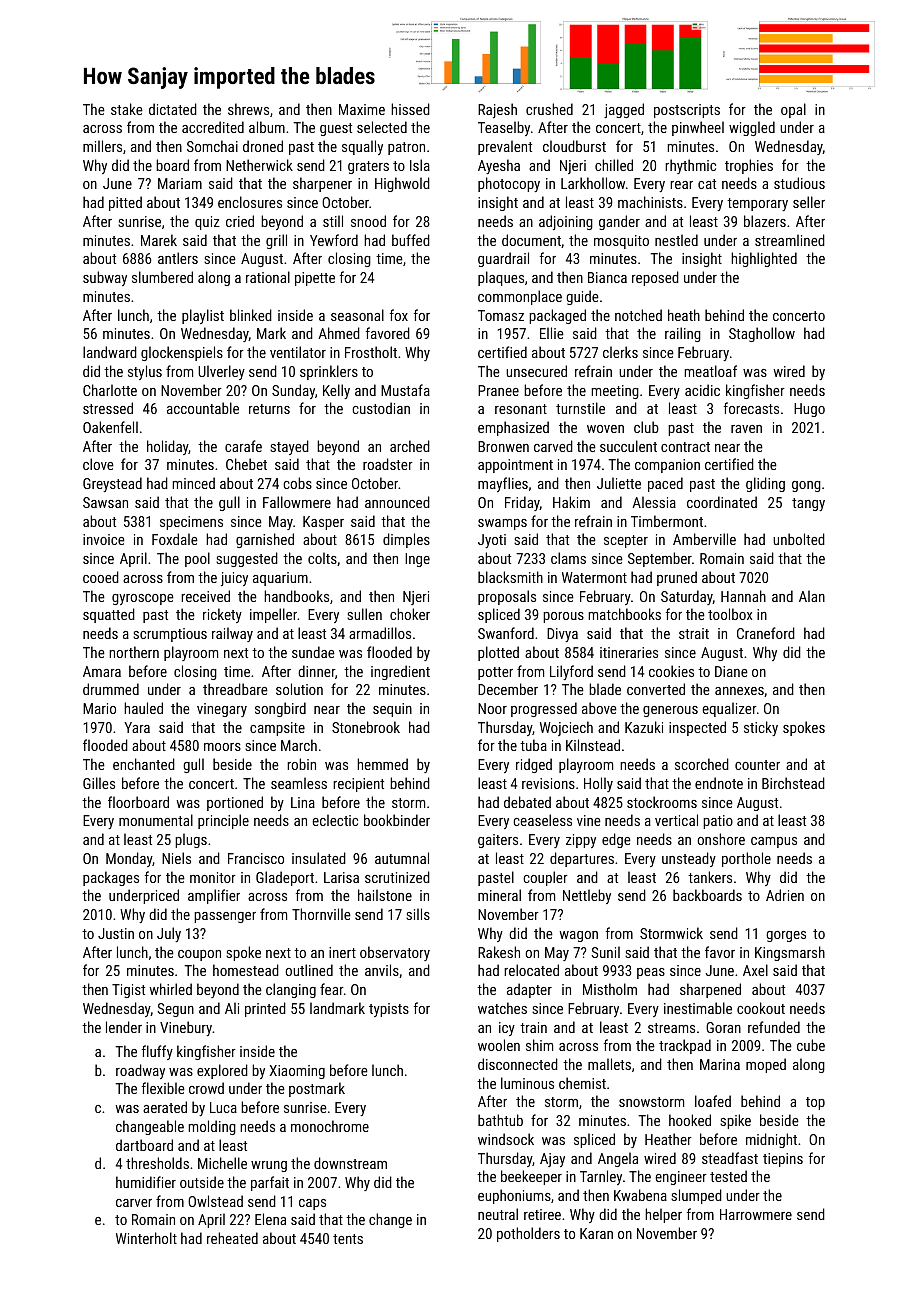 Image resolution: width=908 pixels, height=1316 pixels. I want to click on postscripts, so click(687, 111).
